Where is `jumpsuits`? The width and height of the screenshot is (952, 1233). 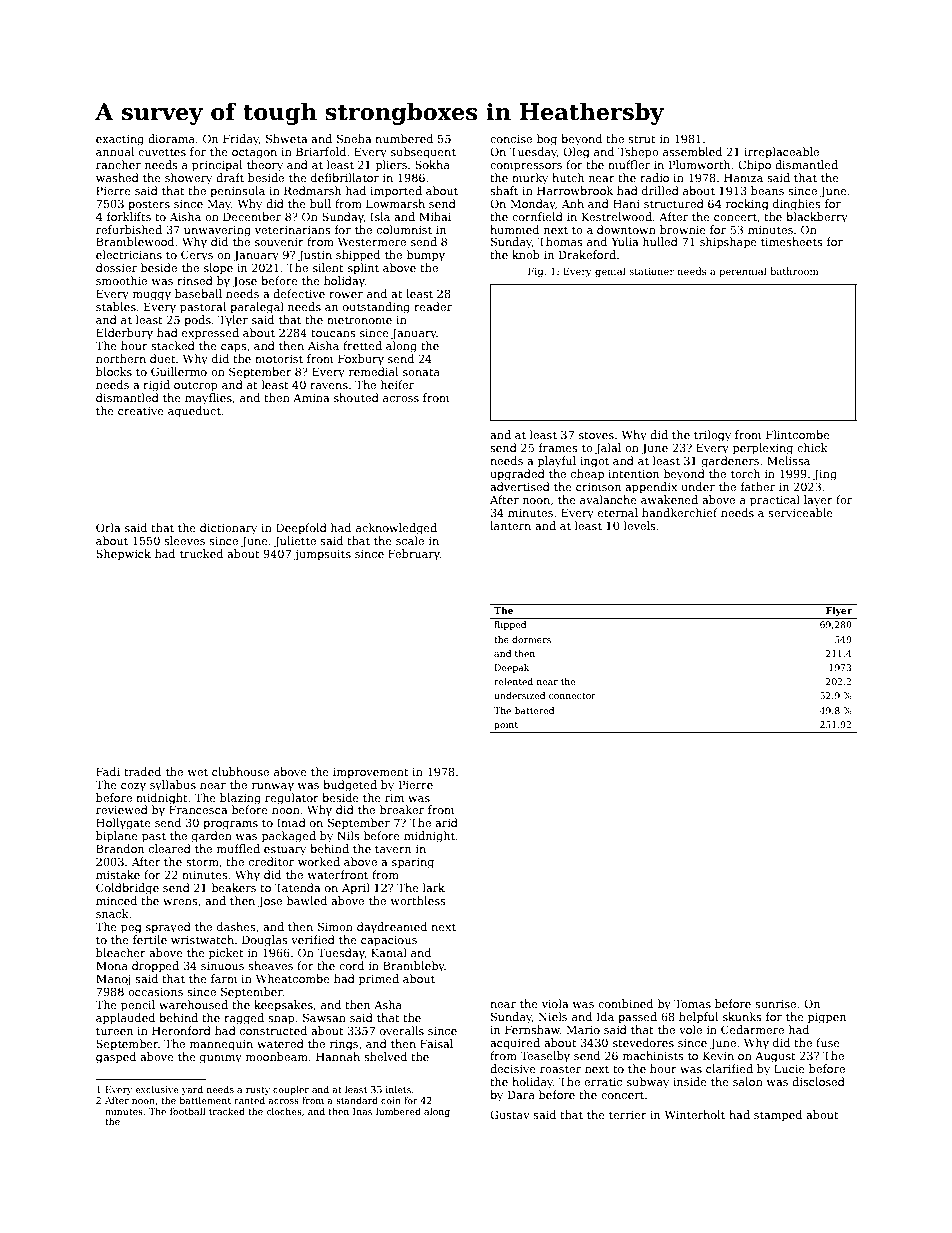
jumpsuits is located at coordinates (322, 555).
